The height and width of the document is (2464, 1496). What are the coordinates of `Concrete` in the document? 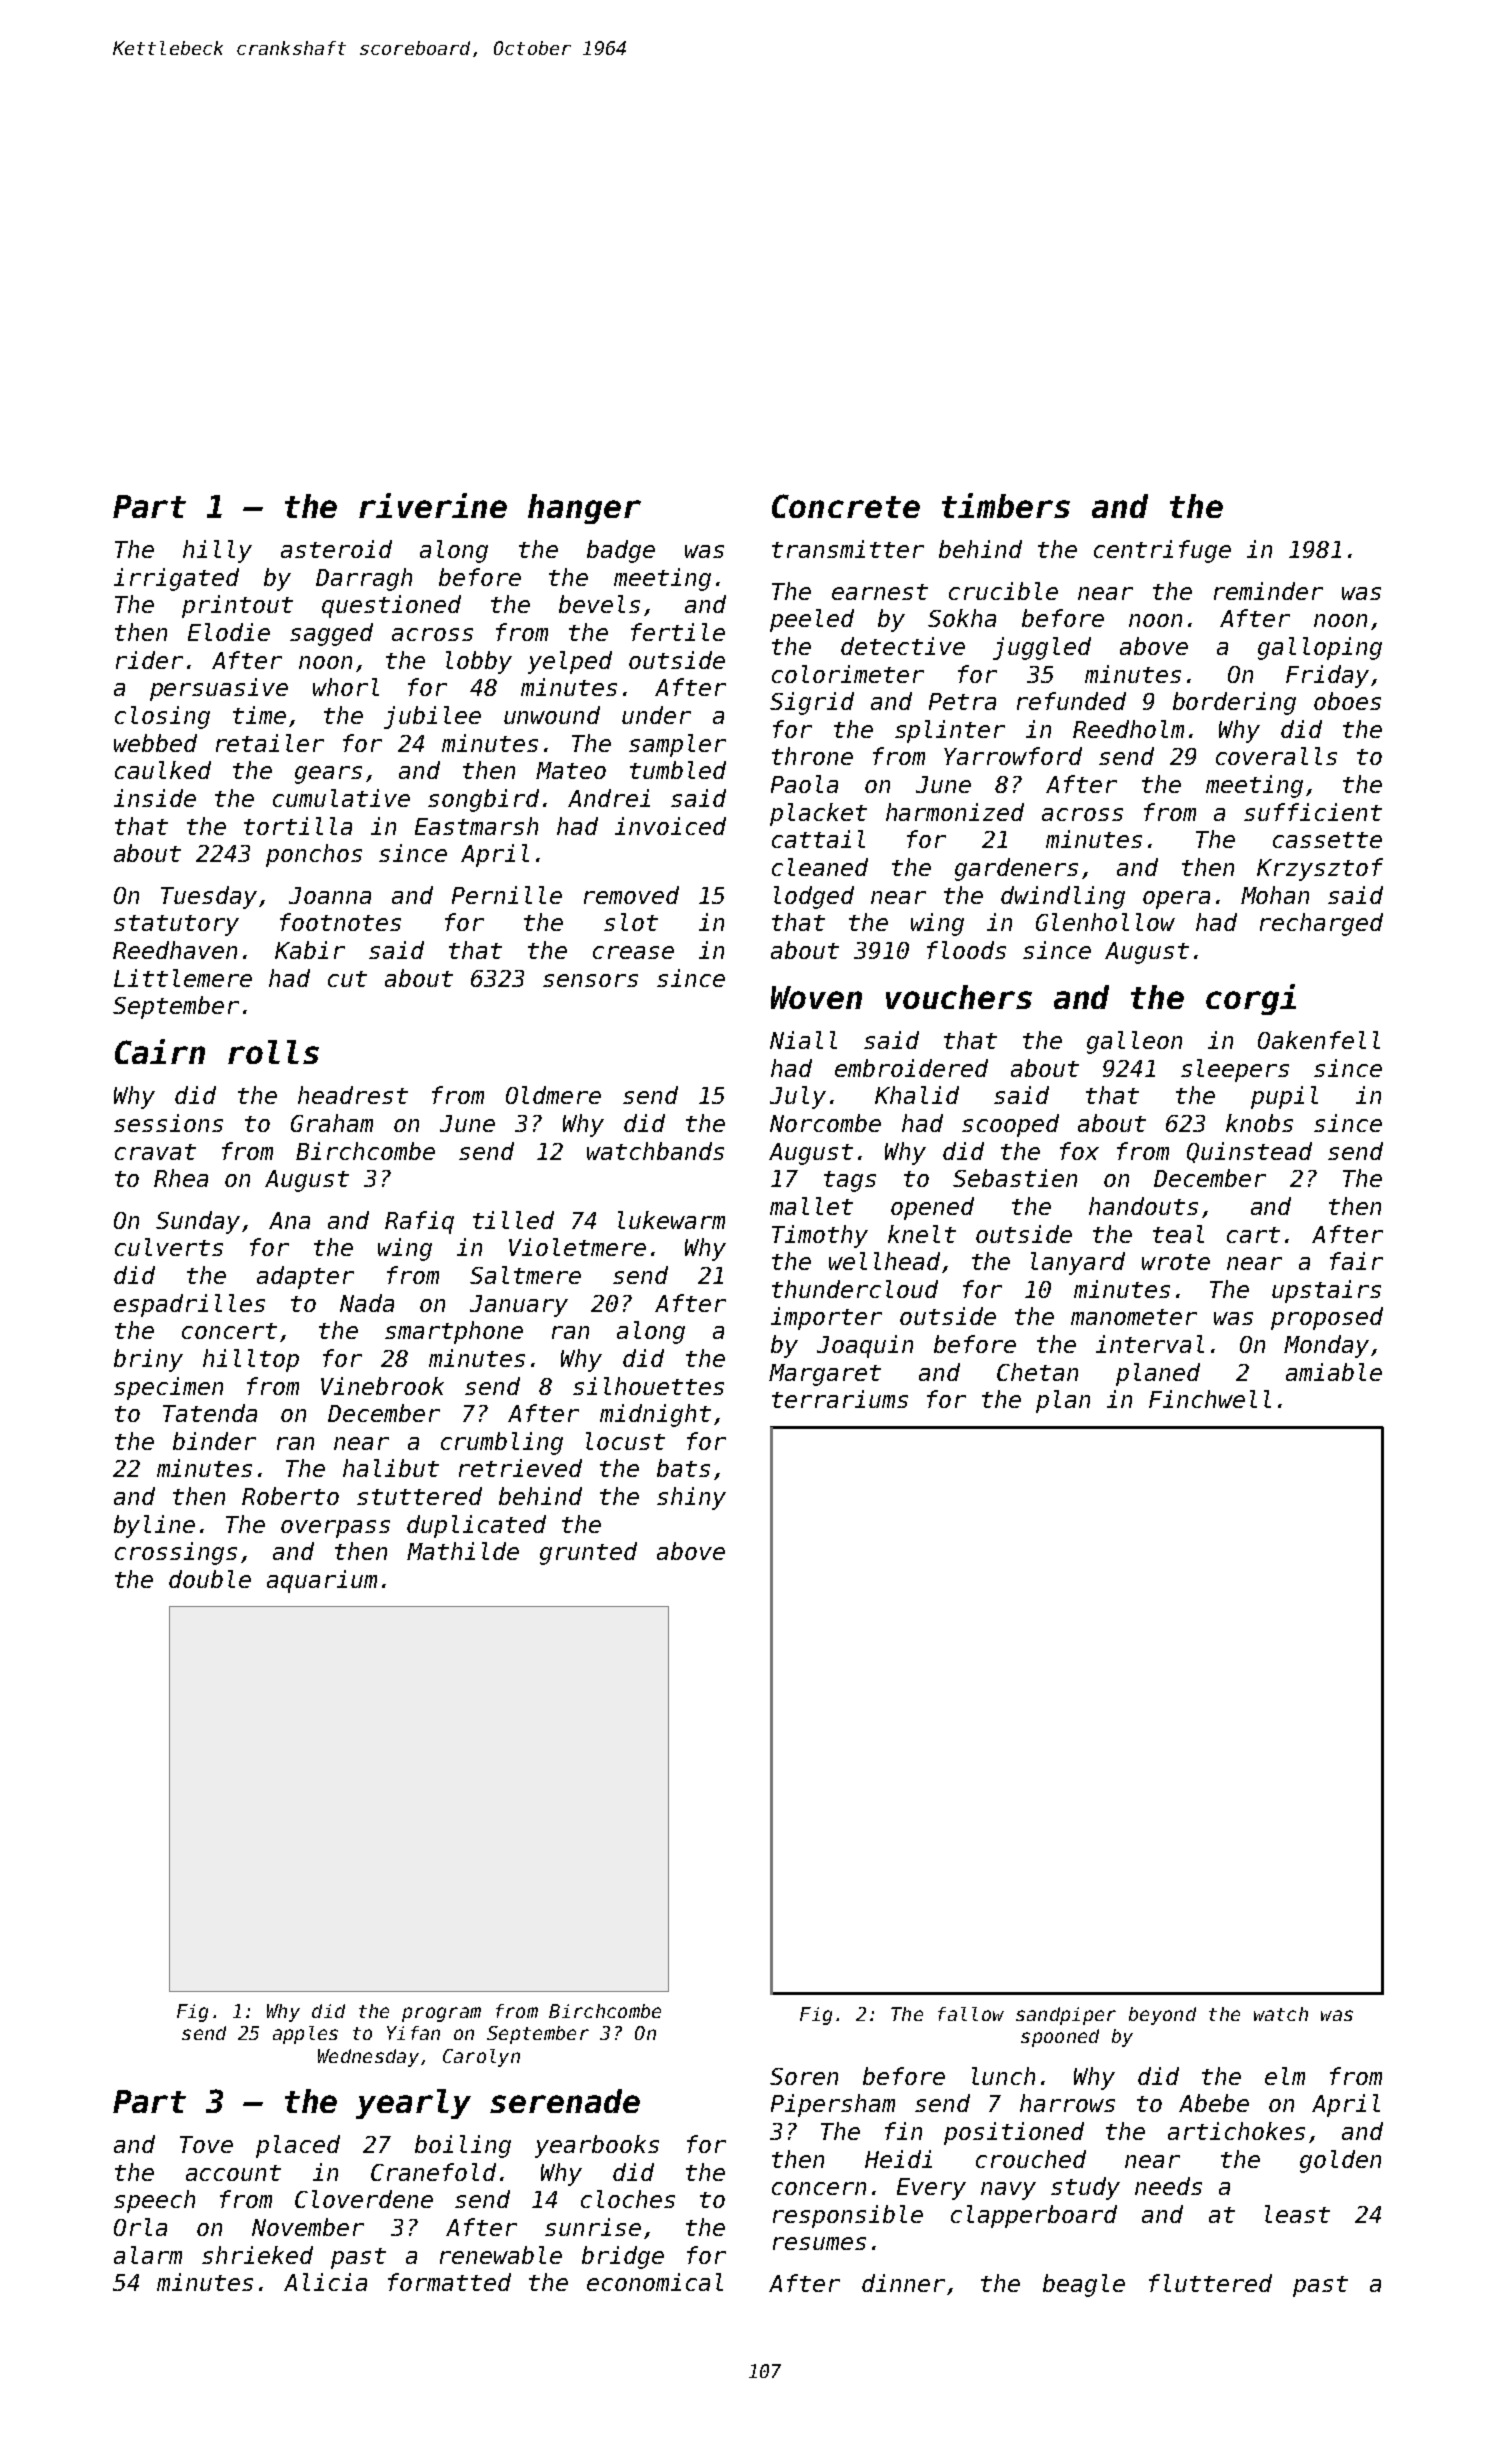 It's located at (846, 506).
